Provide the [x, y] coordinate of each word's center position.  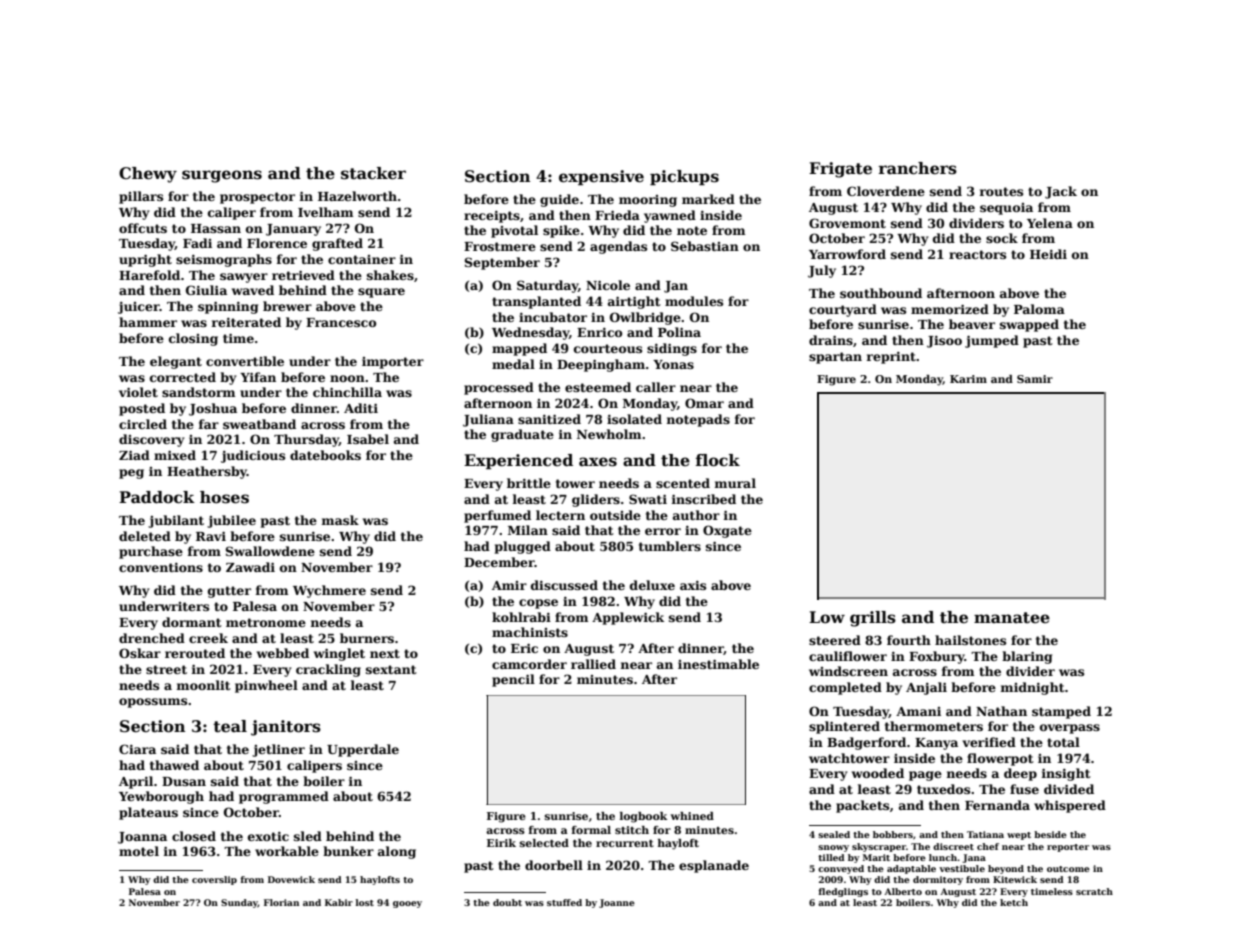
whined [692, 816]
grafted [337, 244]
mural [735, 483]
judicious [253, 456]
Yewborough [161, 797]
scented [683, 483]
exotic [268, 836]
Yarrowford [847, 254]
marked [708, 199]
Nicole [608, 285]
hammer [148, 322]
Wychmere [329, 591]
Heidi [1048, 254]
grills [873, 619]
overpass [1070, 729]
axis [693, 585]
